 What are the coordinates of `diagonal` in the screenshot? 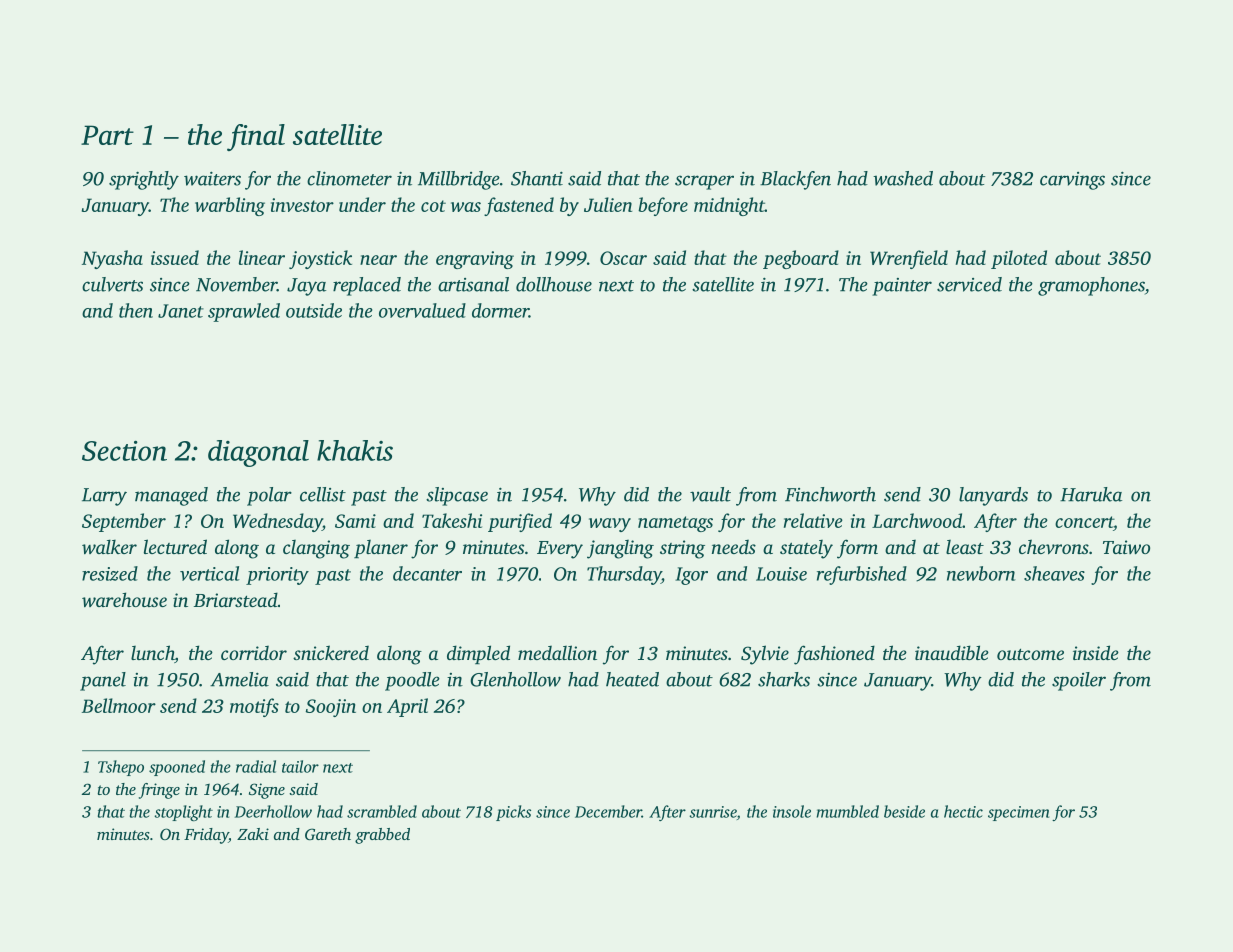 It's located at (258, 453).
